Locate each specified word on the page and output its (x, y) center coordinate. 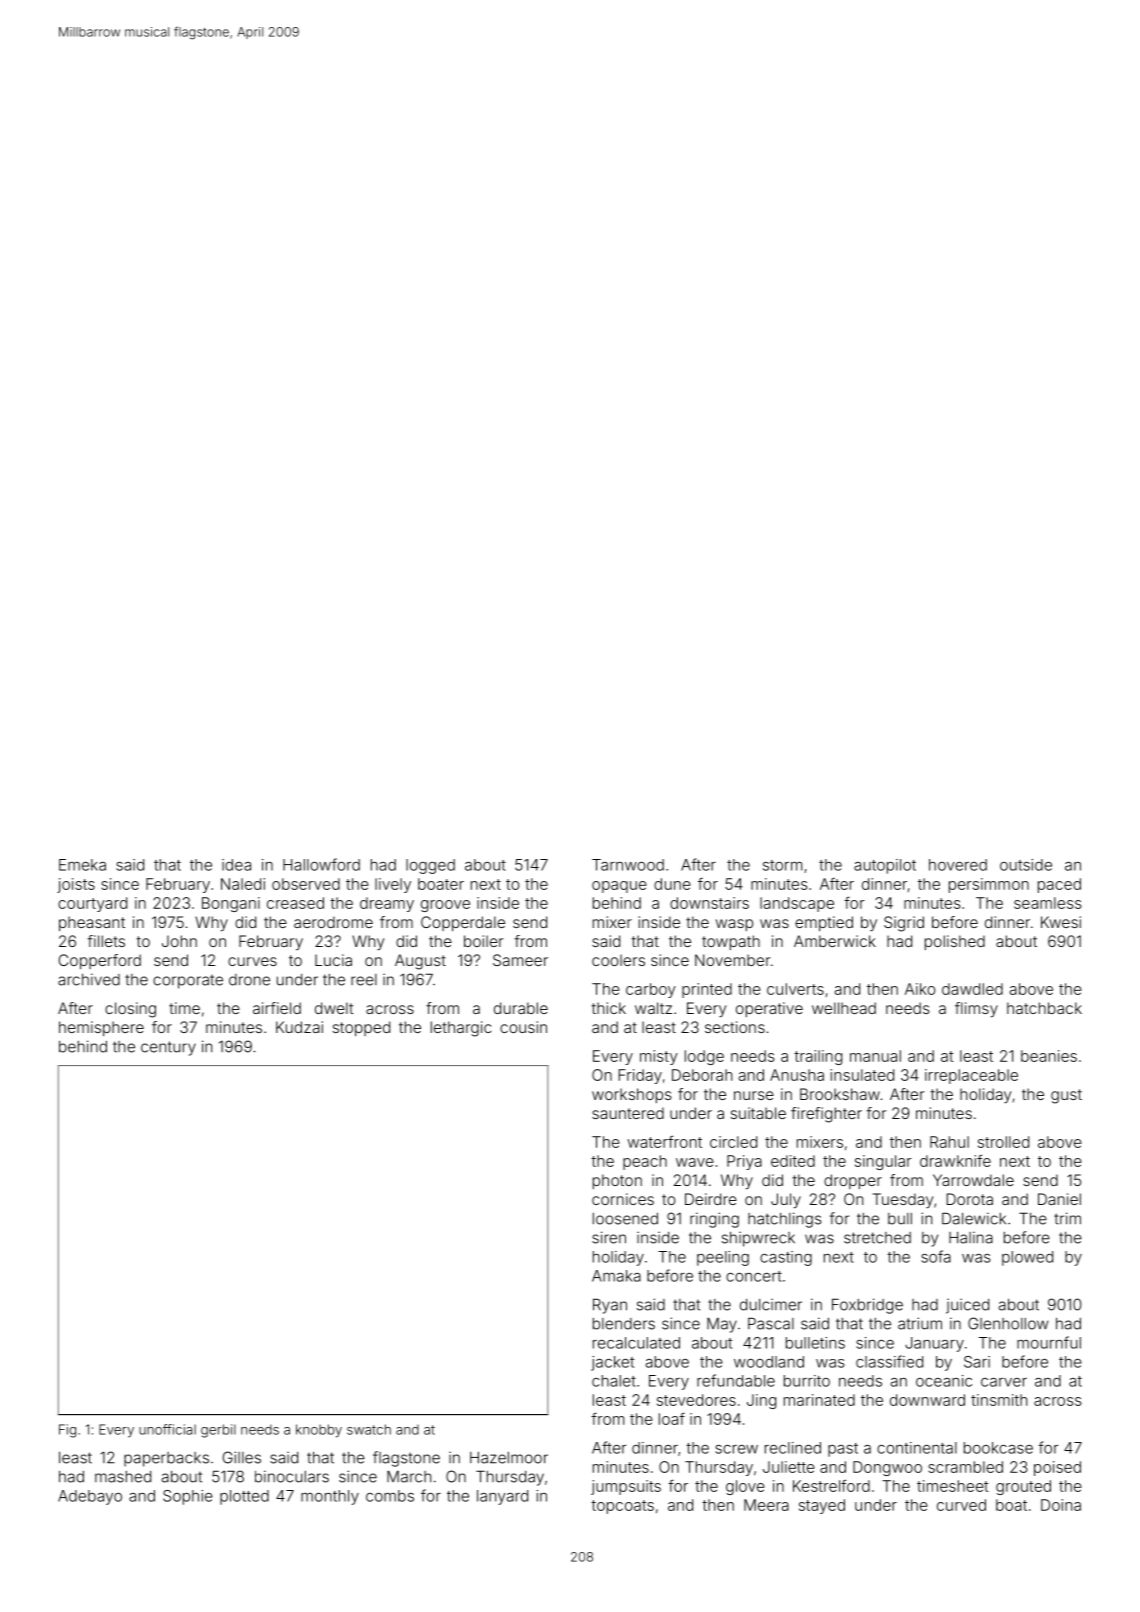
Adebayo (90, 1497)
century (168, 1048)
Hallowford (321, 864)
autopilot (885, 866)
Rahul (949, 1142)
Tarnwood (628, 865)
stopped (361, 1028)
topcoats (622, 1507)
